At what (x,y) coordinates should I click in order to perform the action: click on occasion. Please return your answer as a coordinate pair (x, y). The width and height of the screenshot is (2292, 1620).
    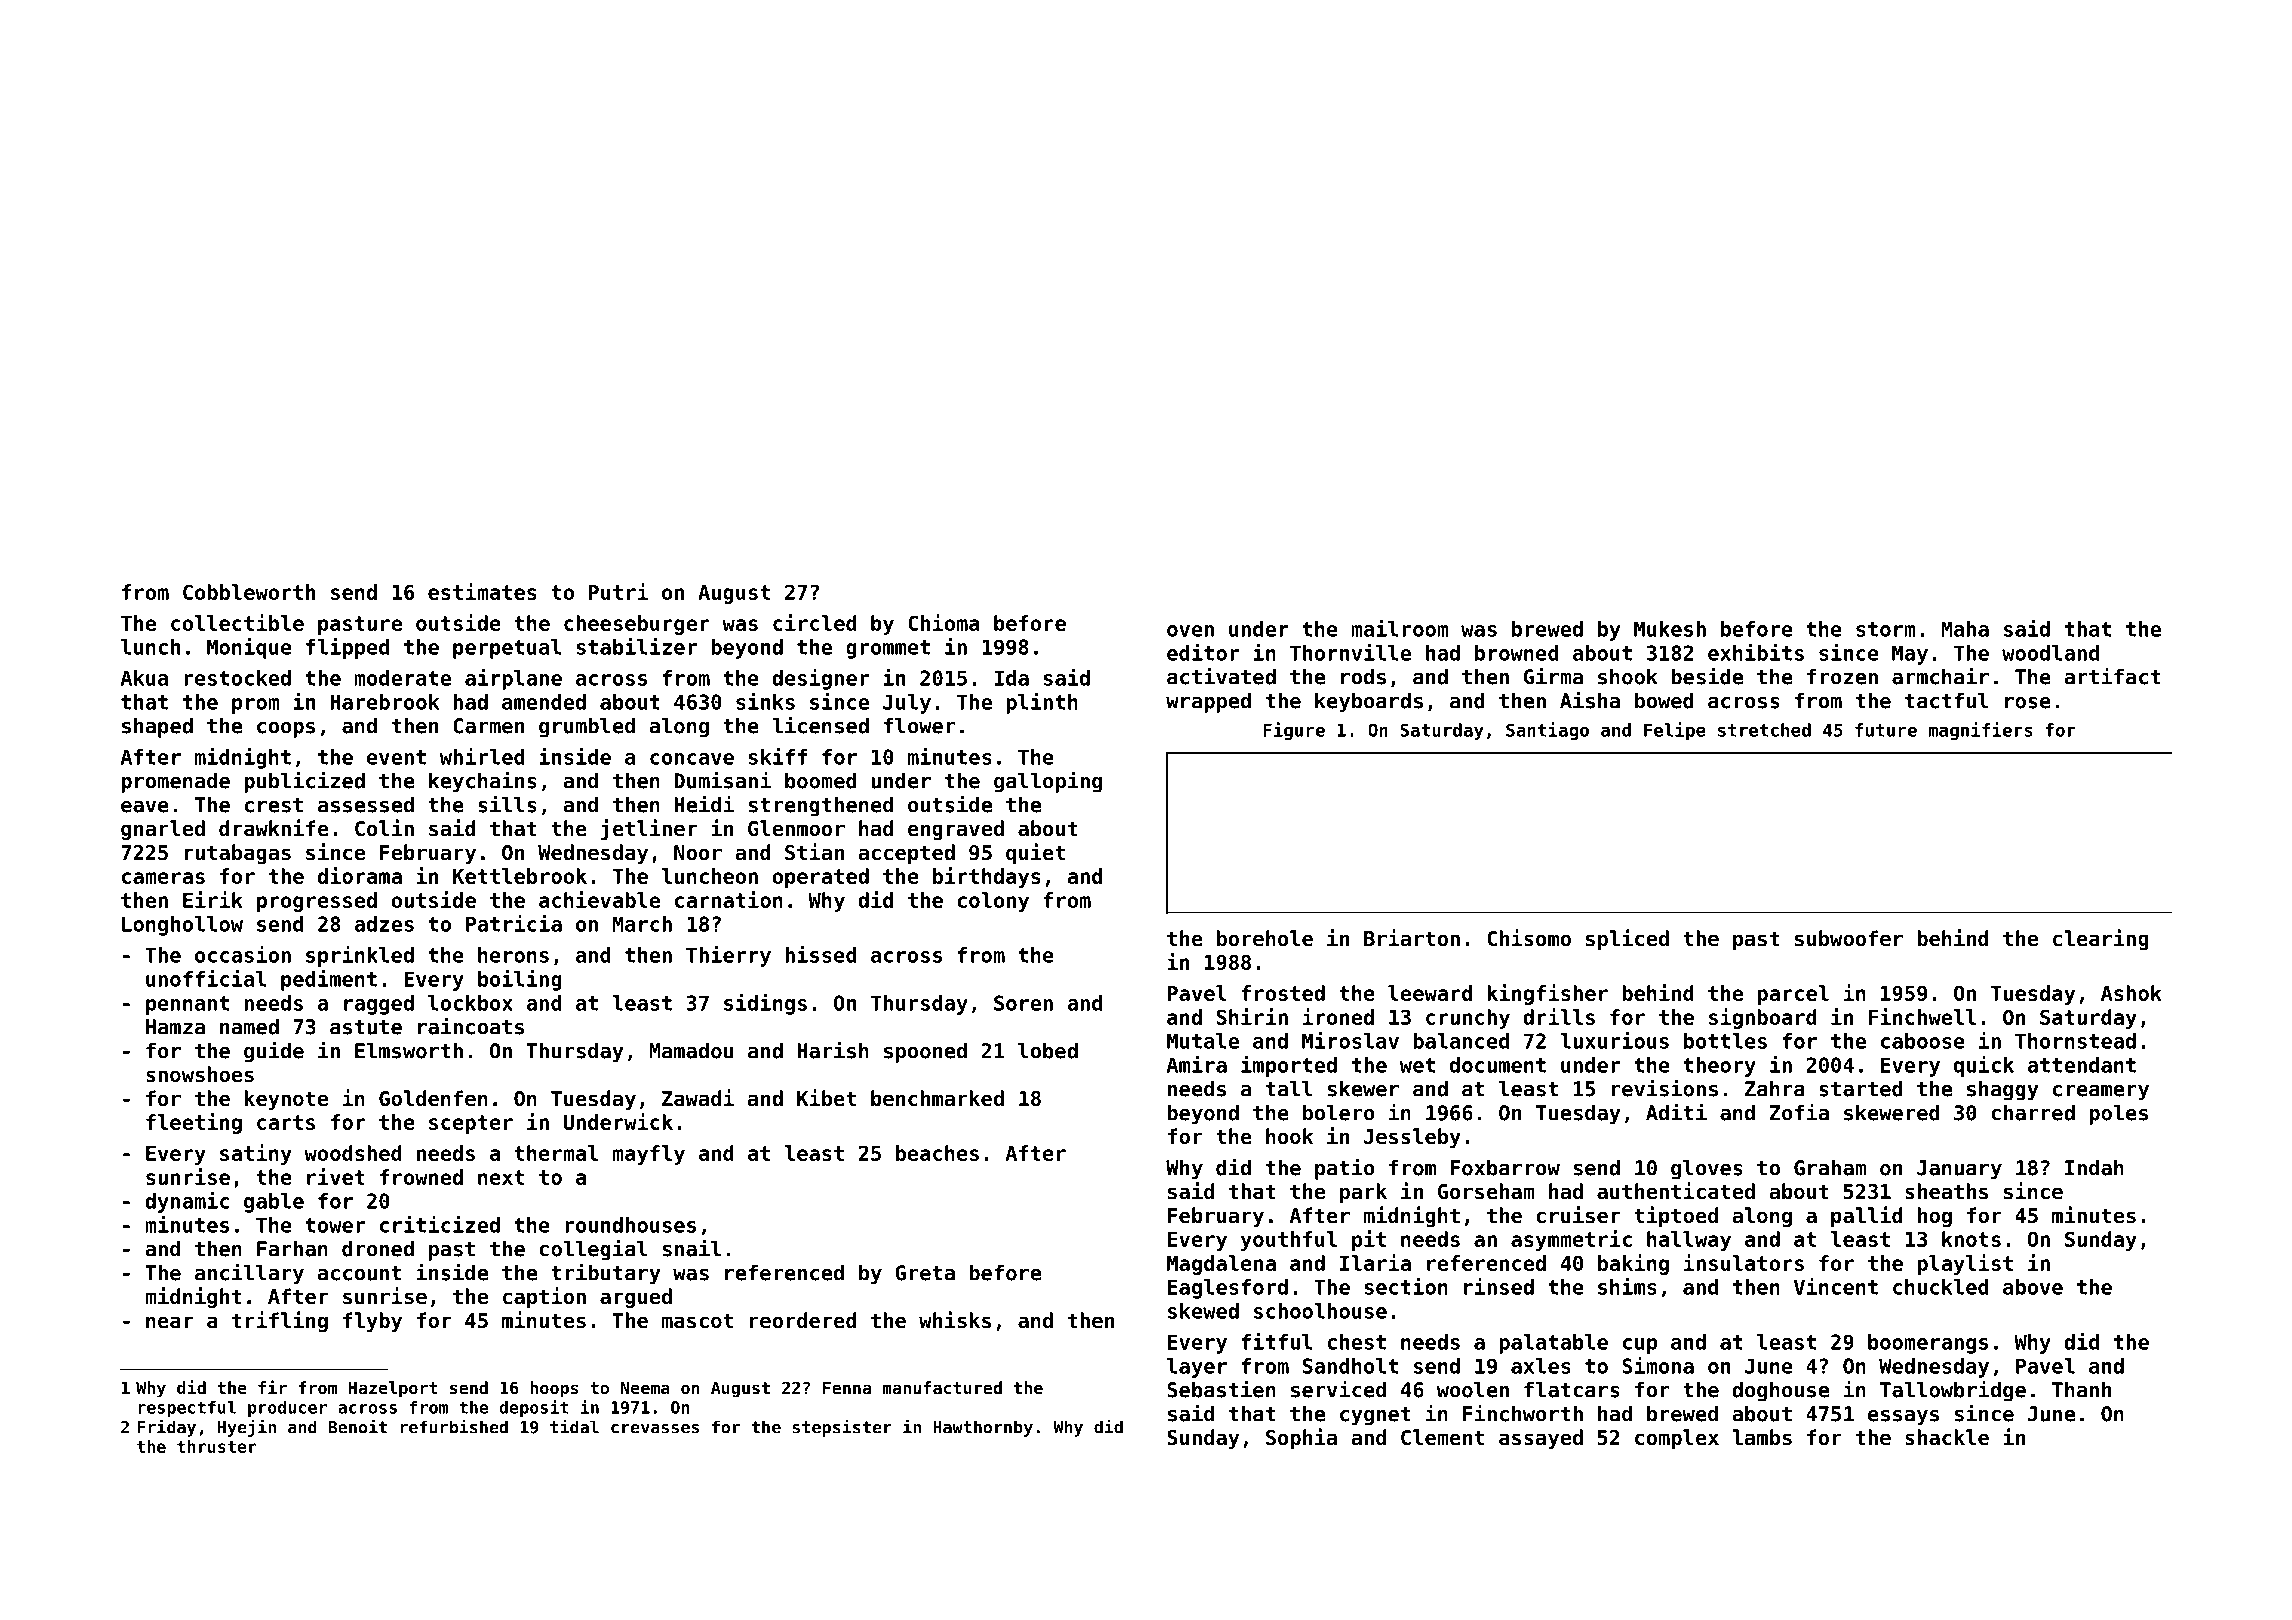
    Looking at the image, I should click on (243, 954).
